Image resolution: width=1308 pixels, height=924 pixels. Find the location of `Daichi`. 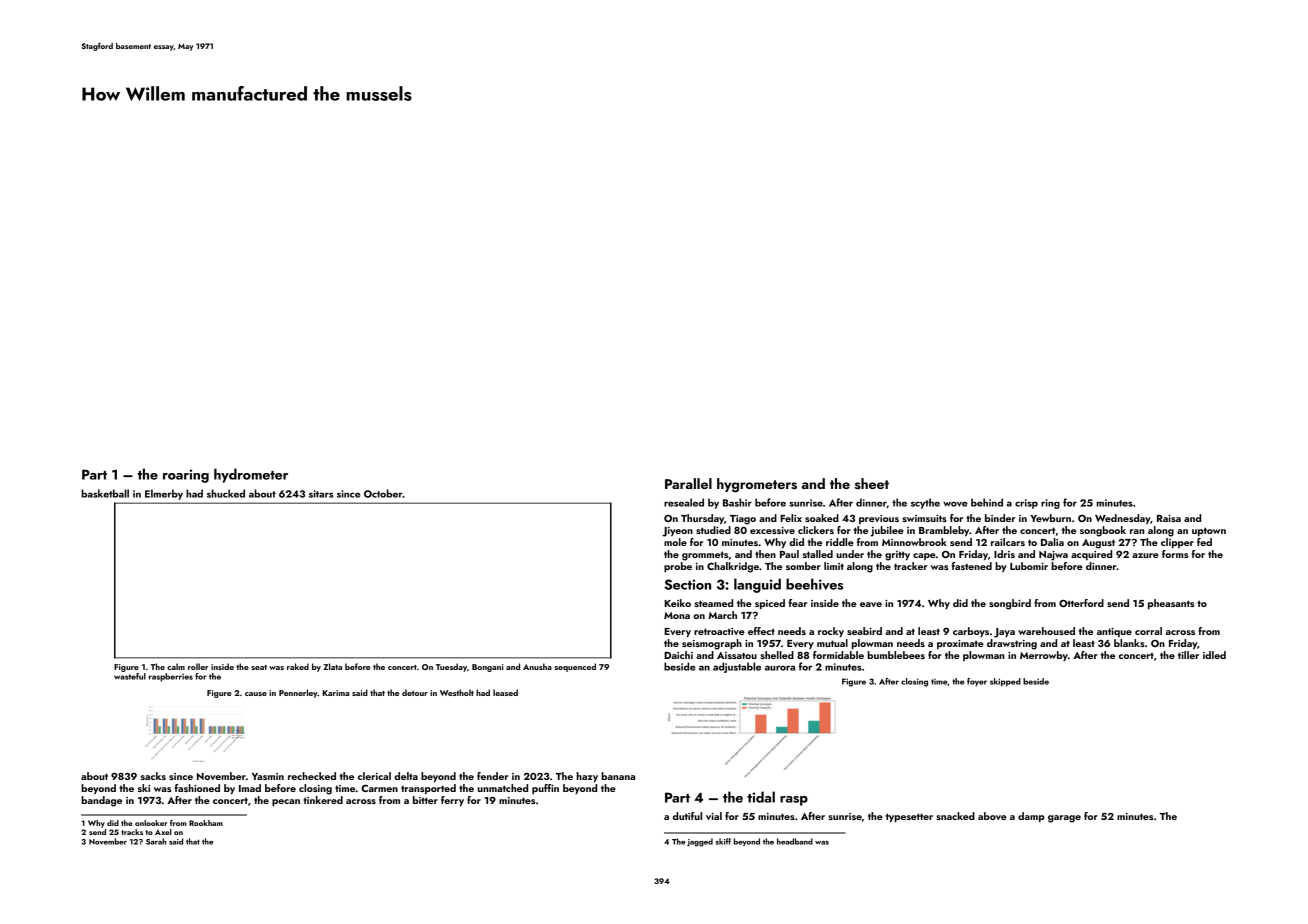

Daichi is located at coordinates (678, 655).
